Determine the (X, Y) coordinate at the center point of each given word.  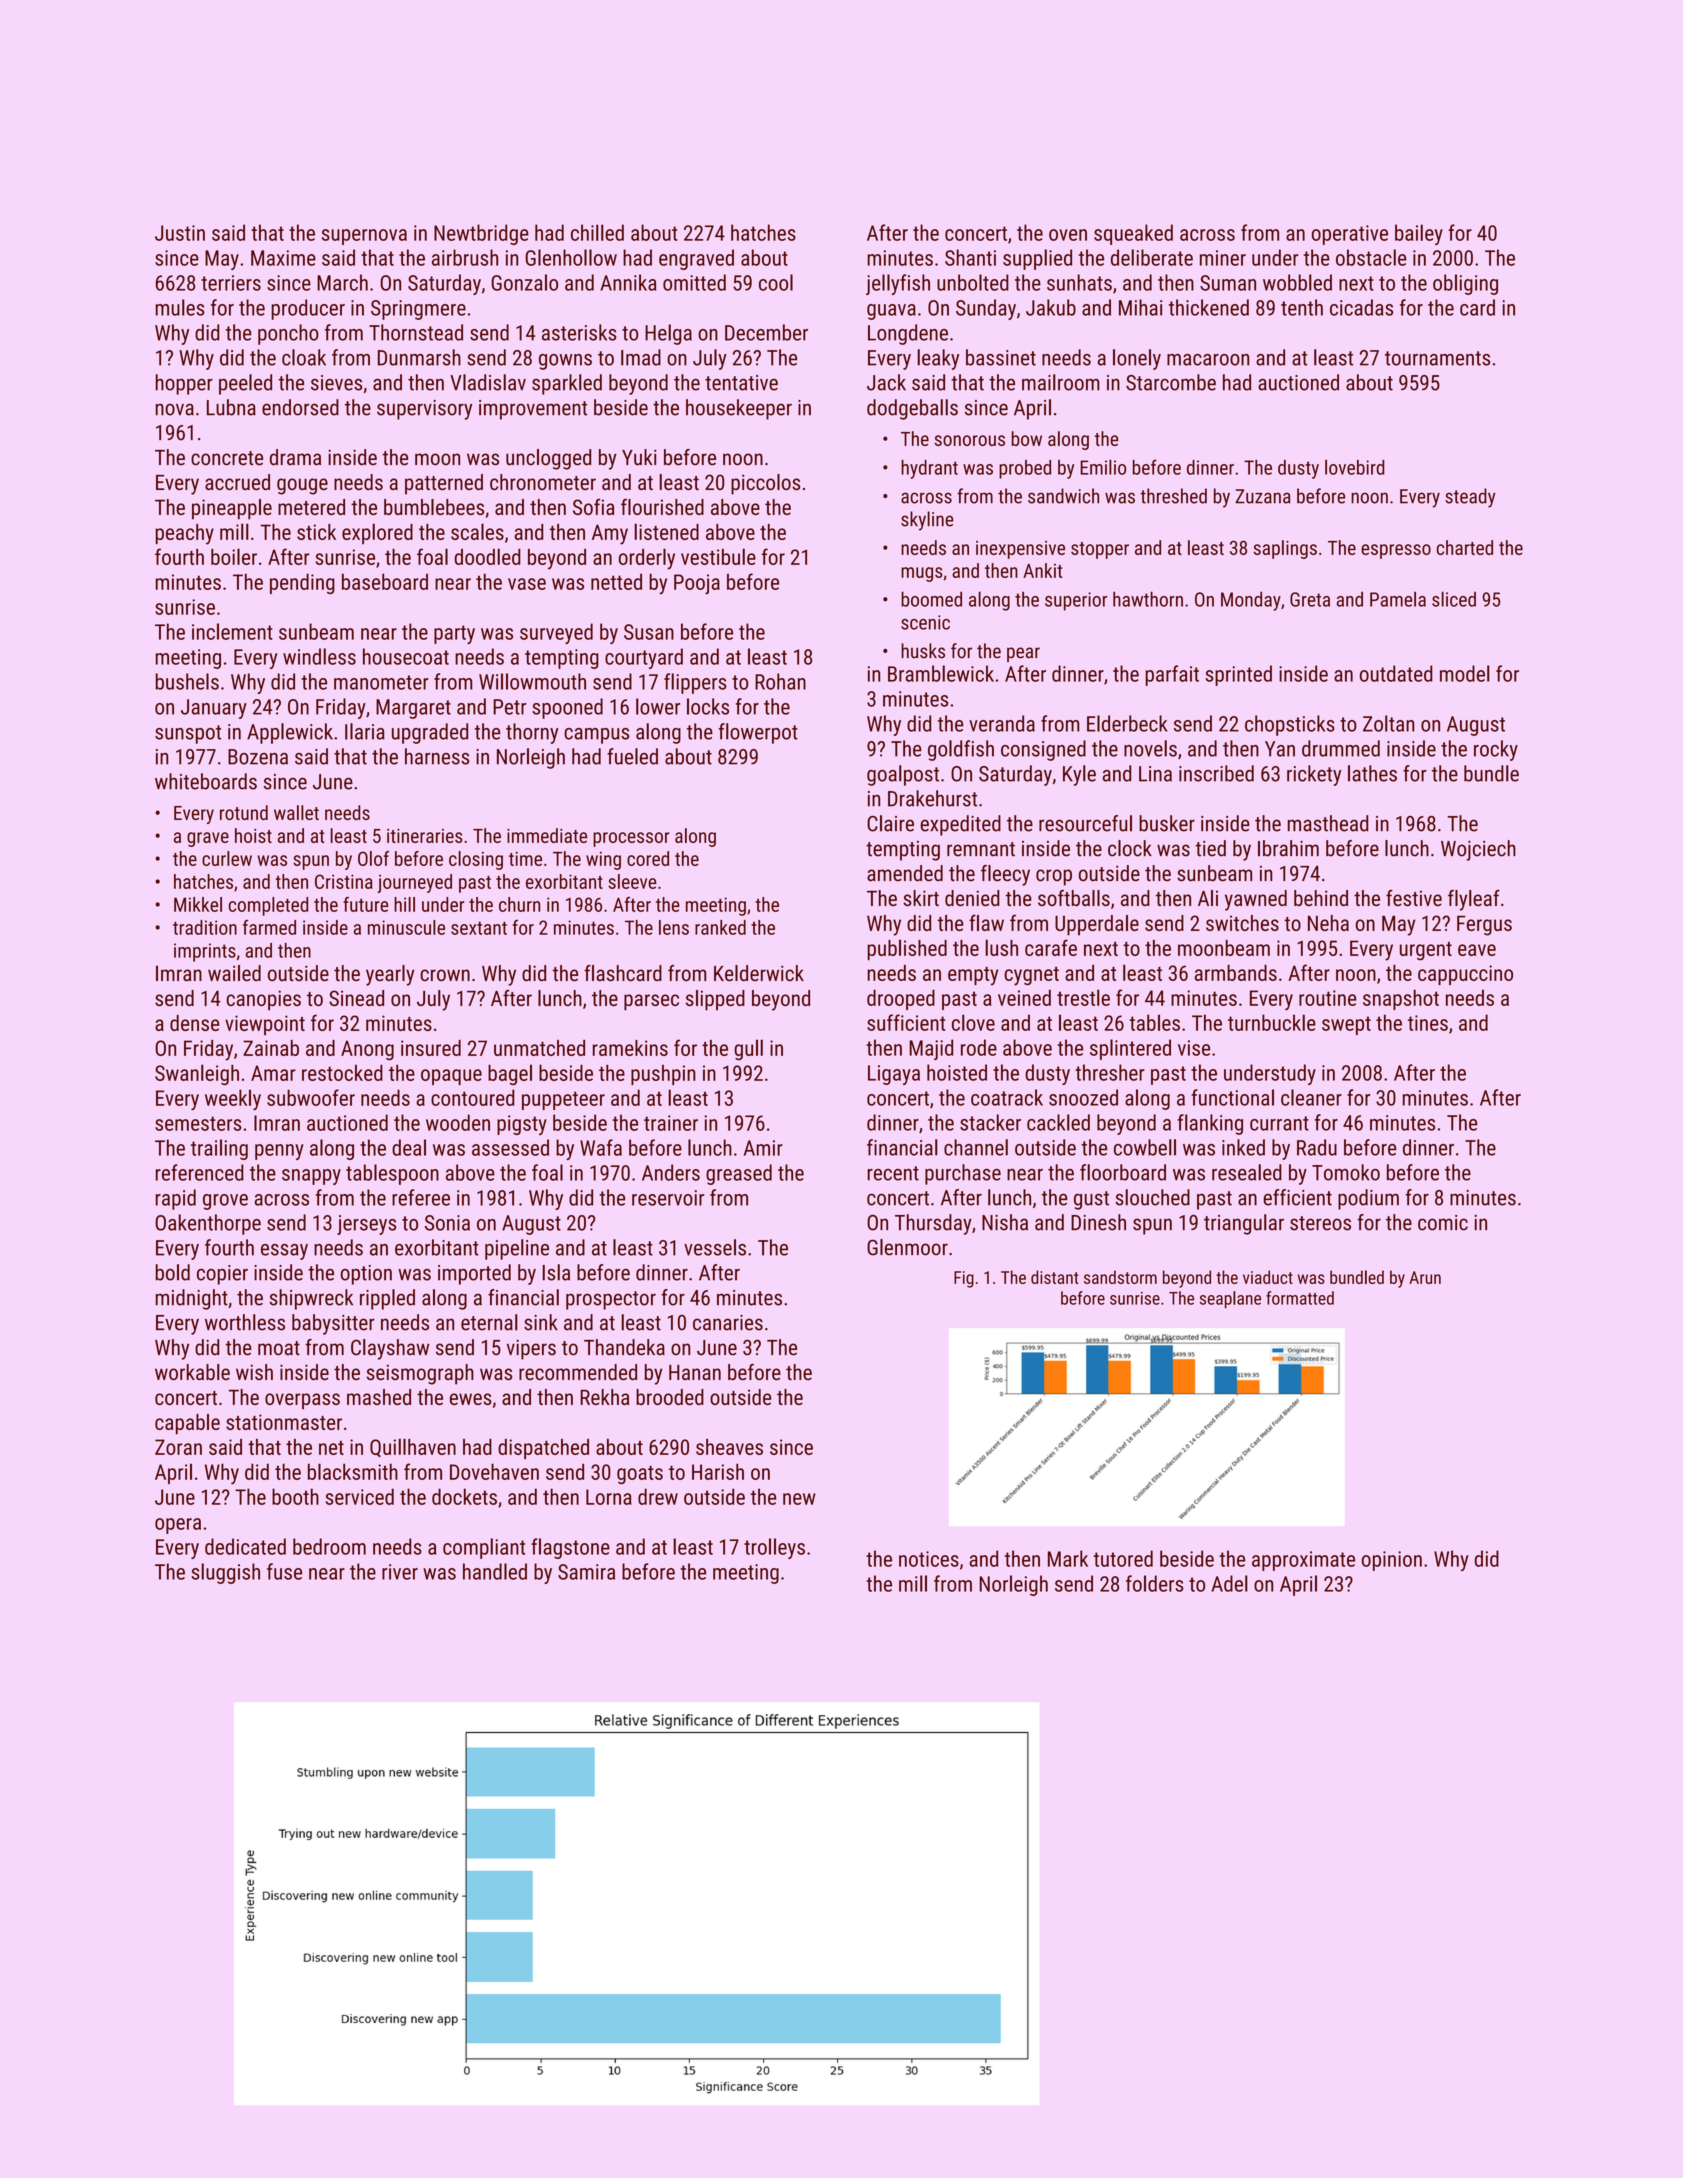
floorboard (1123, 1172)
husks (923, 651)
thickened (1209, 307)
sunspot (188, 734)
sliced (1454, 599)
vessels (715, 1247)
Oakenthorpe (208, 1224)
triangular (1244, 1224)
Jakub (1051, 307)
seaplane (1230, 1299)
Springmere (418, 310)
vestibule (718, 556)
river (400, 1572)
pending (302, 583)
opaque (451, 1077)
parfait (1172, 675)
